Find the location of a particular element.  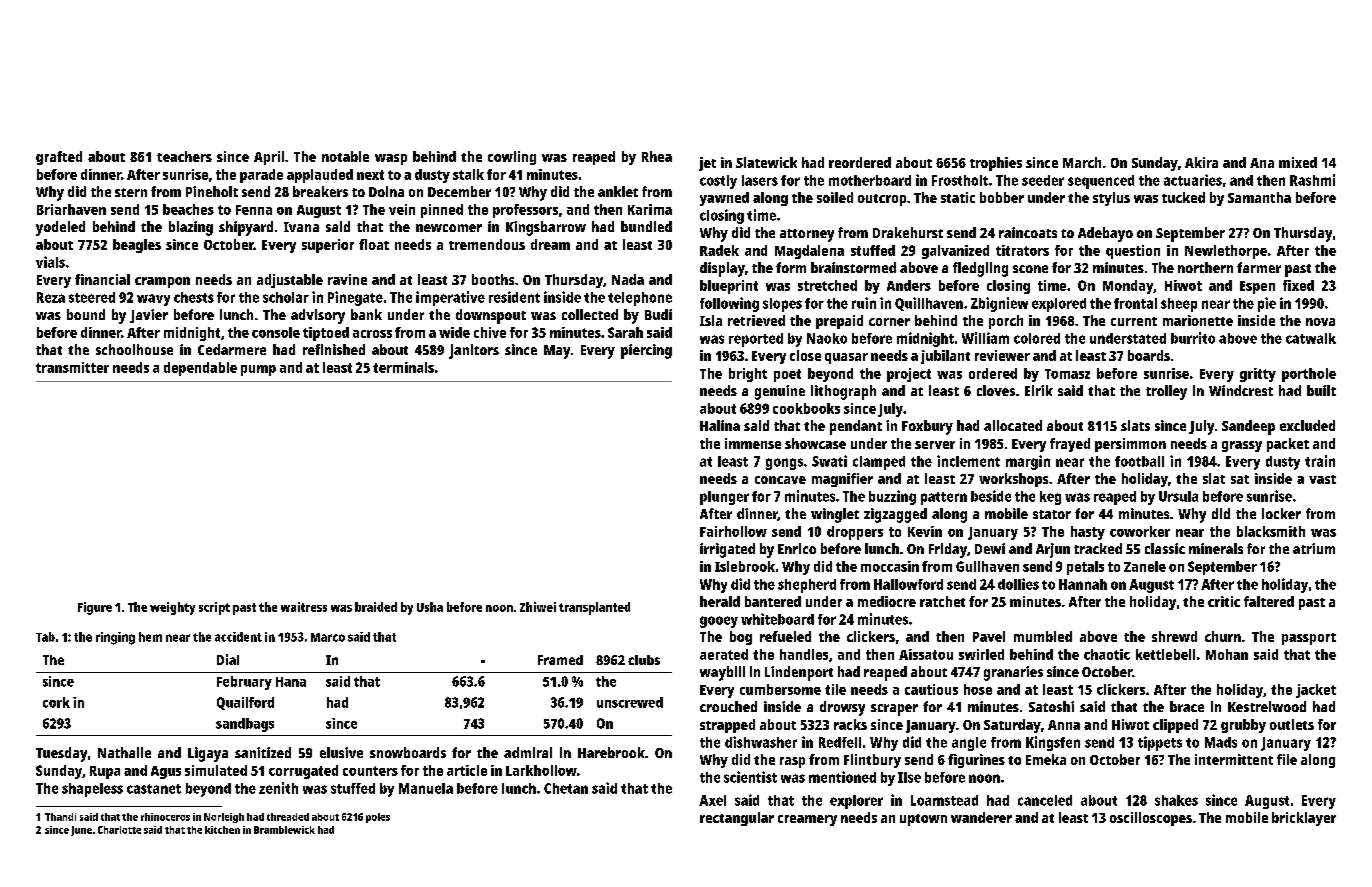

Reza is located at coordinates (51, 297).
